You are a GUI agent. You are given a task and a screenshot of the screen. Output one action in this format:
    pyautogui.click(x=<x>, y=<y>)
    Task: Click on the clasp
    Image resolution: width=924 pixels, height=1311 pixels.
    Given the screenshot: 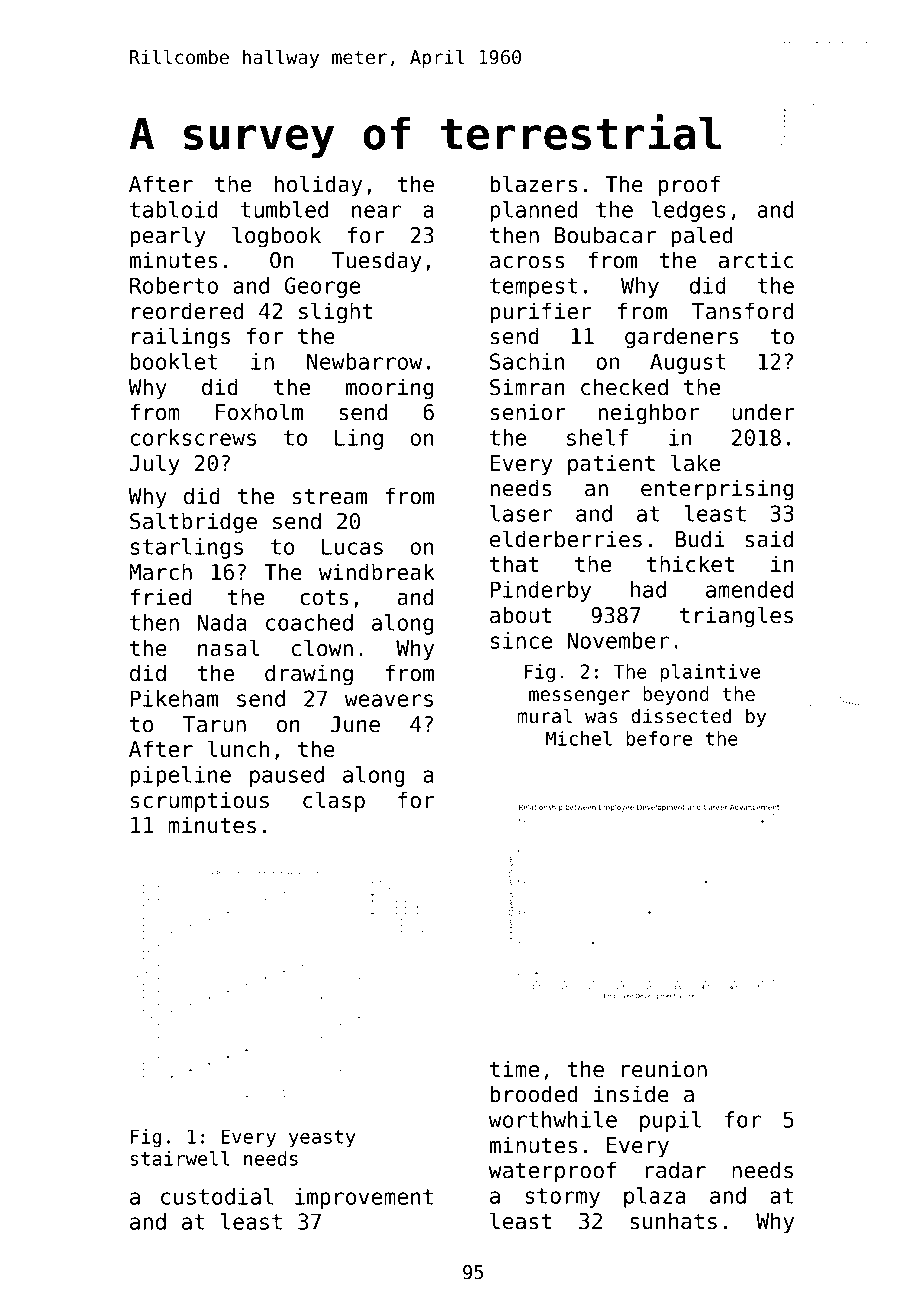 What is the action you would take?
    pyautogui.click(x=334, y=802)
